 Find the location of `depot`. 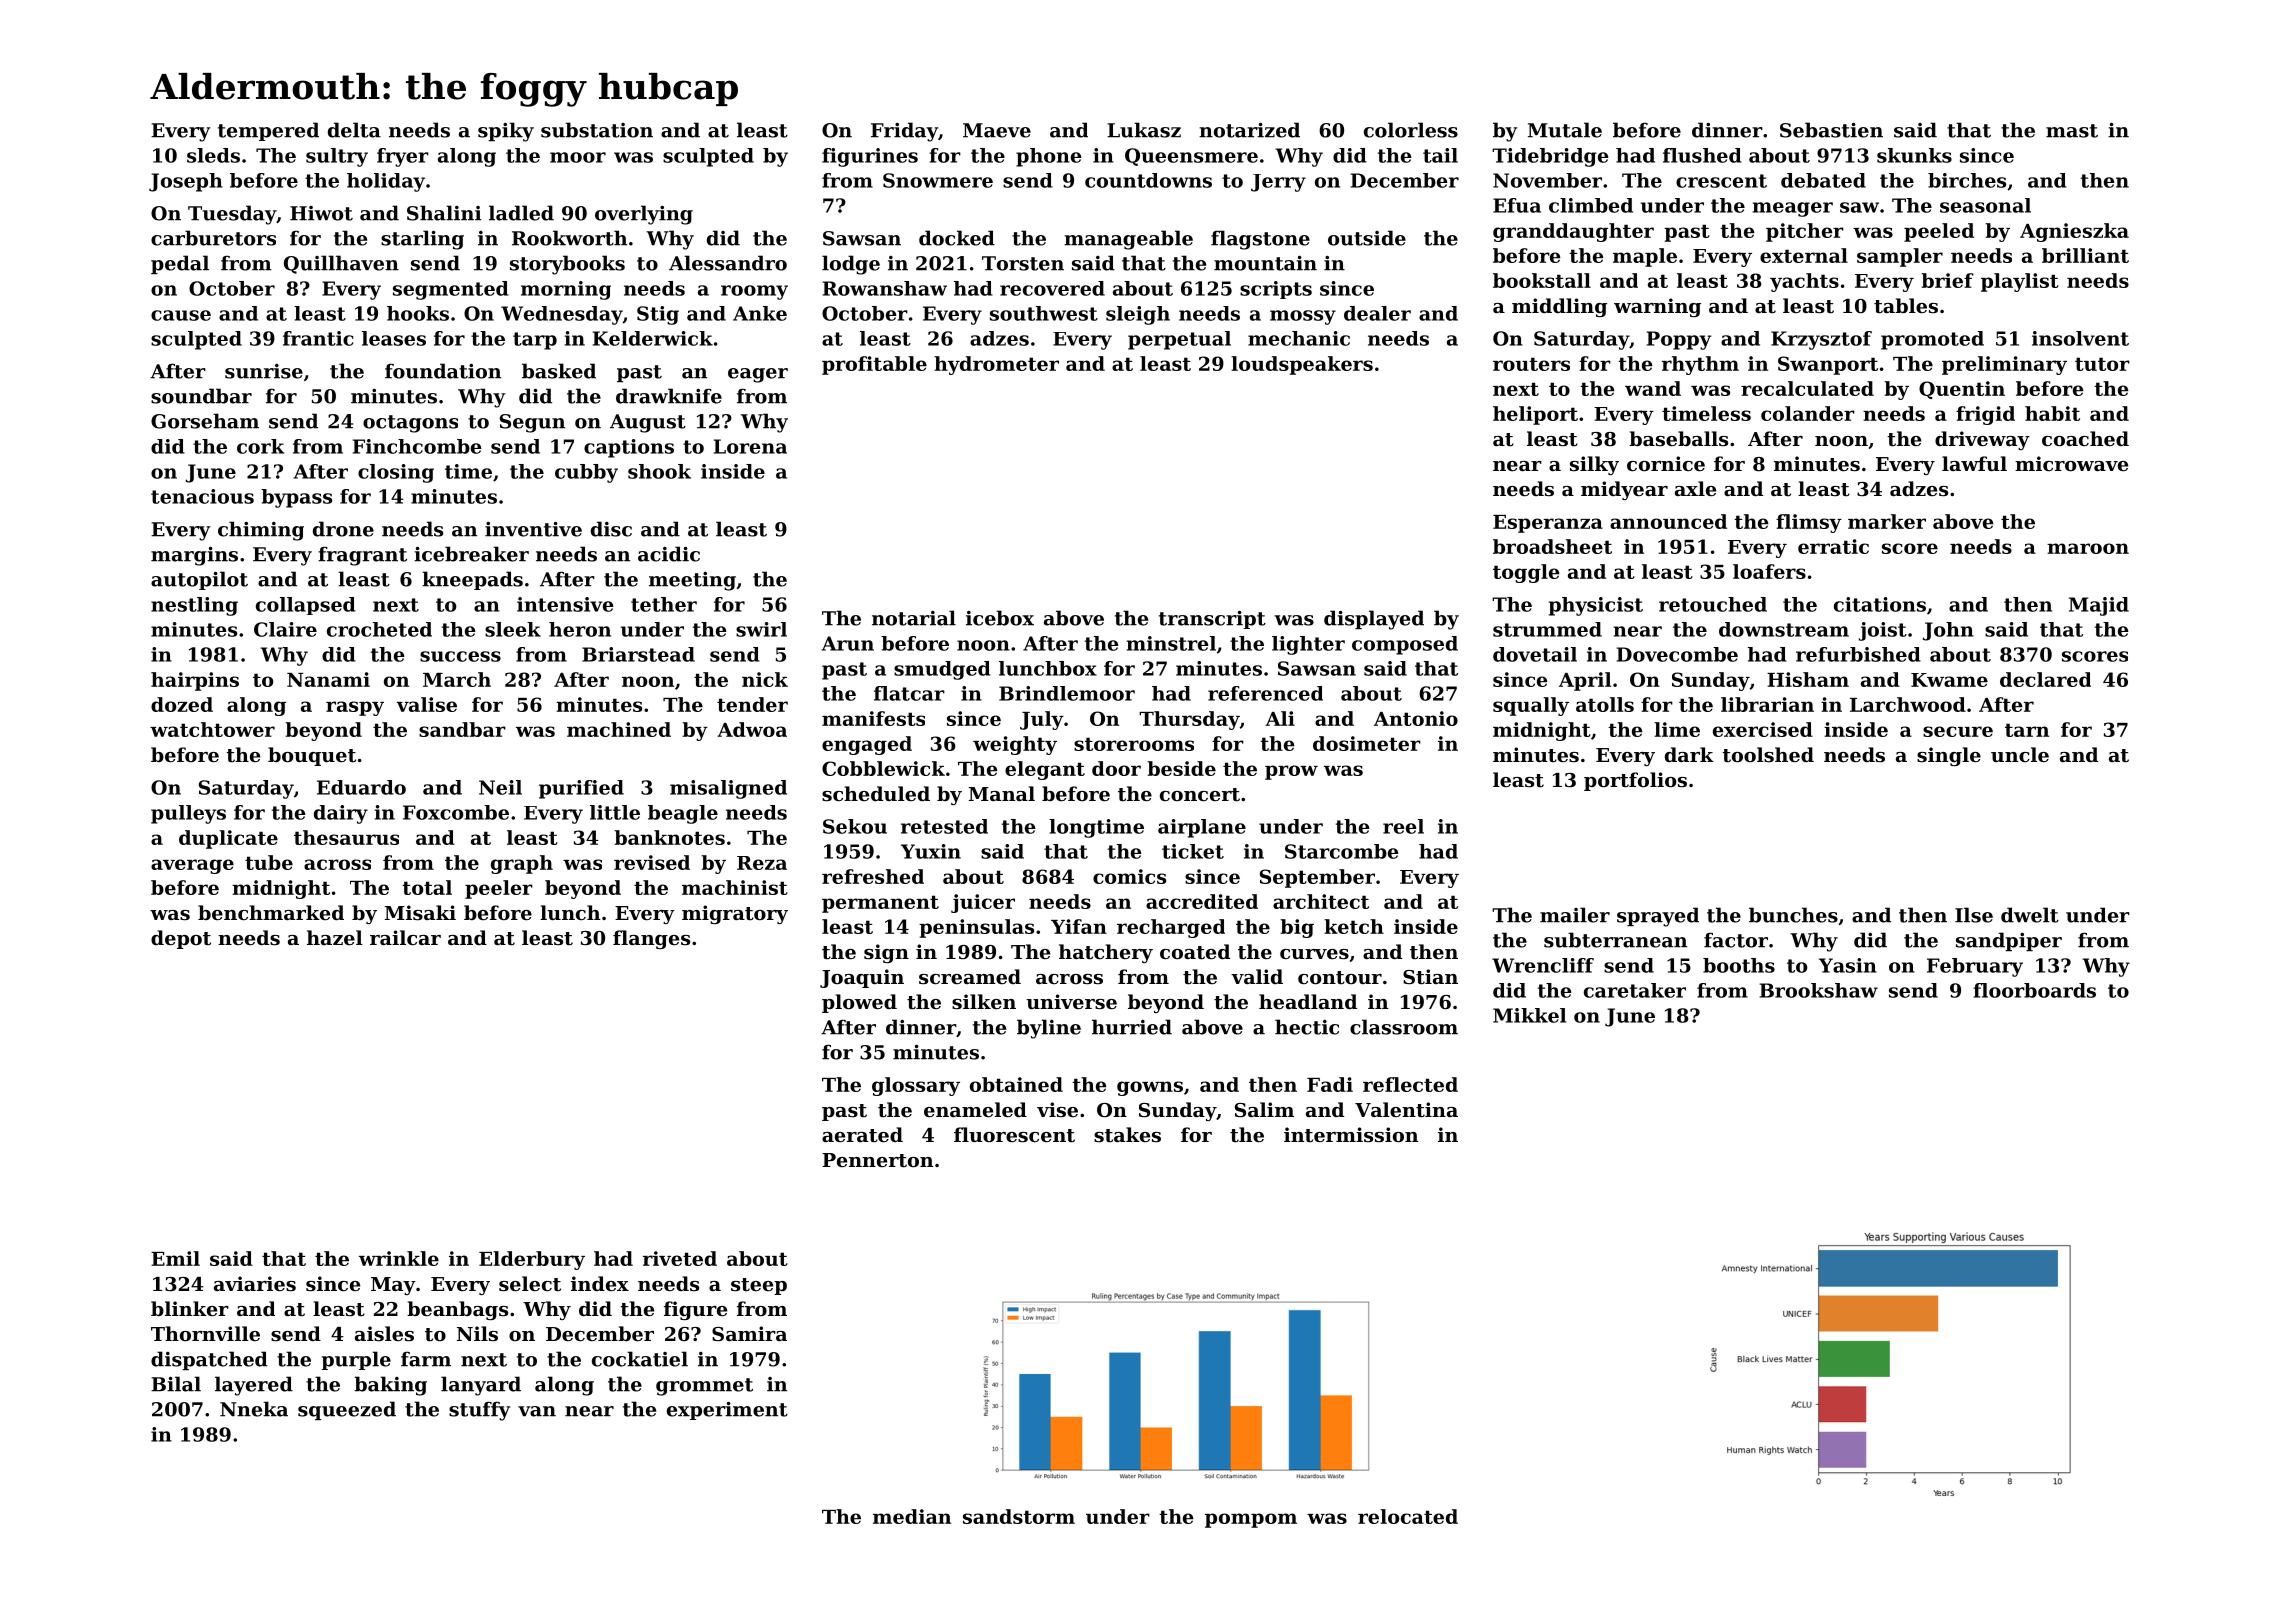

depot is located at coordinates (181, 939).
